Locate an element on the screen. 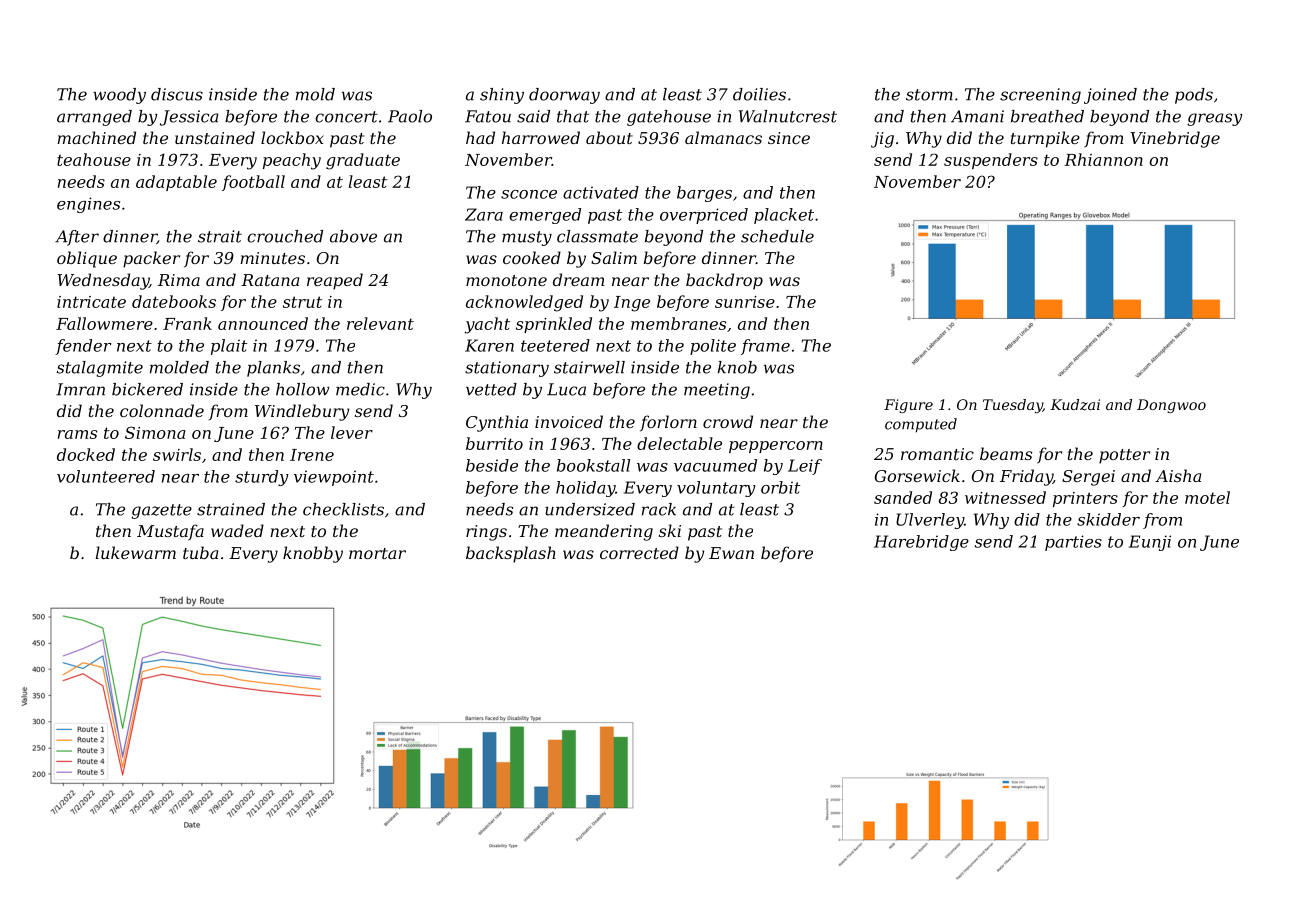 The image size is (1308, 924). lukewarm is located at coordinates (136, 552).
